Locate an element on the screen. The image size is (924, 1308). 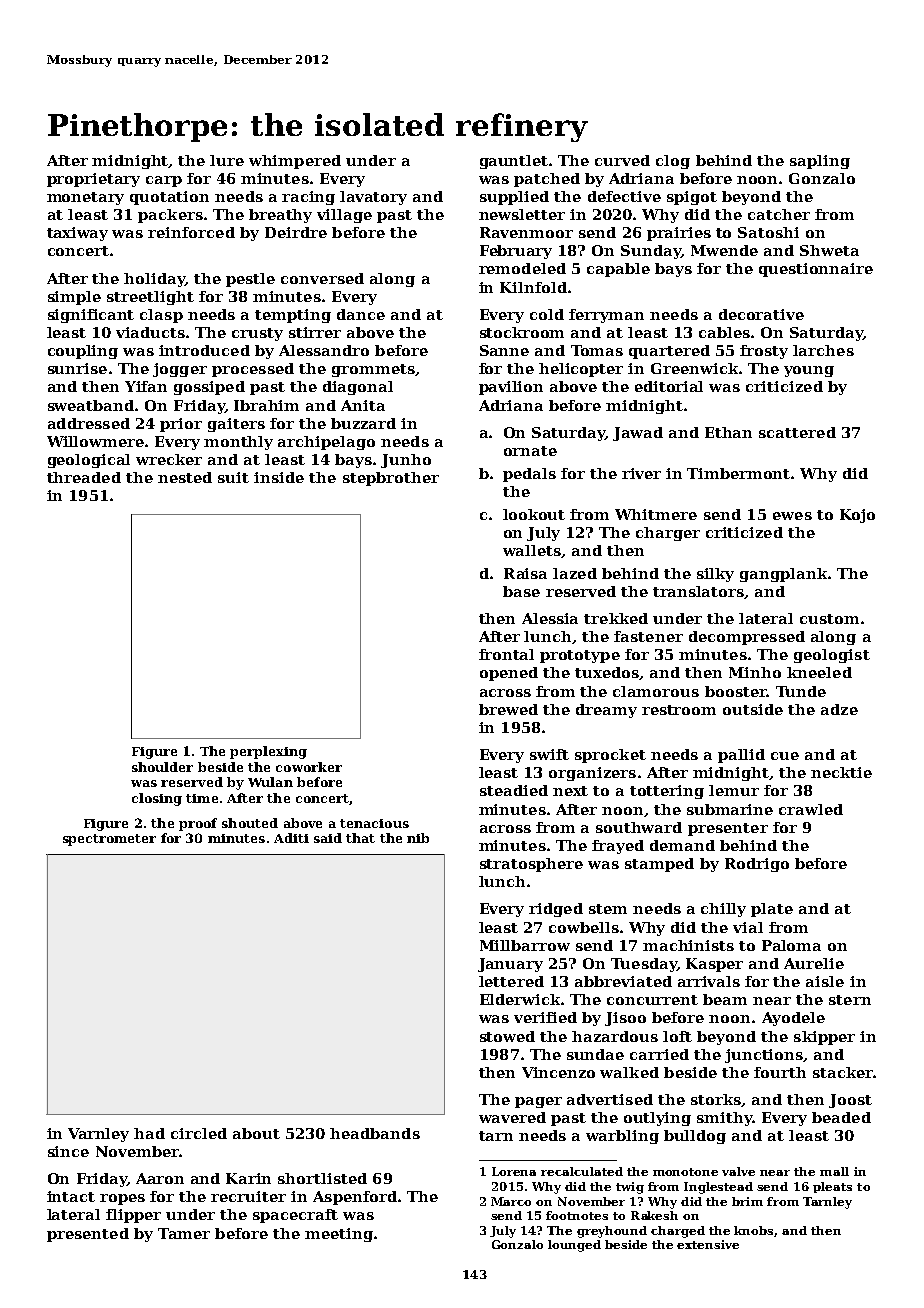
Ravenmoor is located at coordinates (526, 232).
